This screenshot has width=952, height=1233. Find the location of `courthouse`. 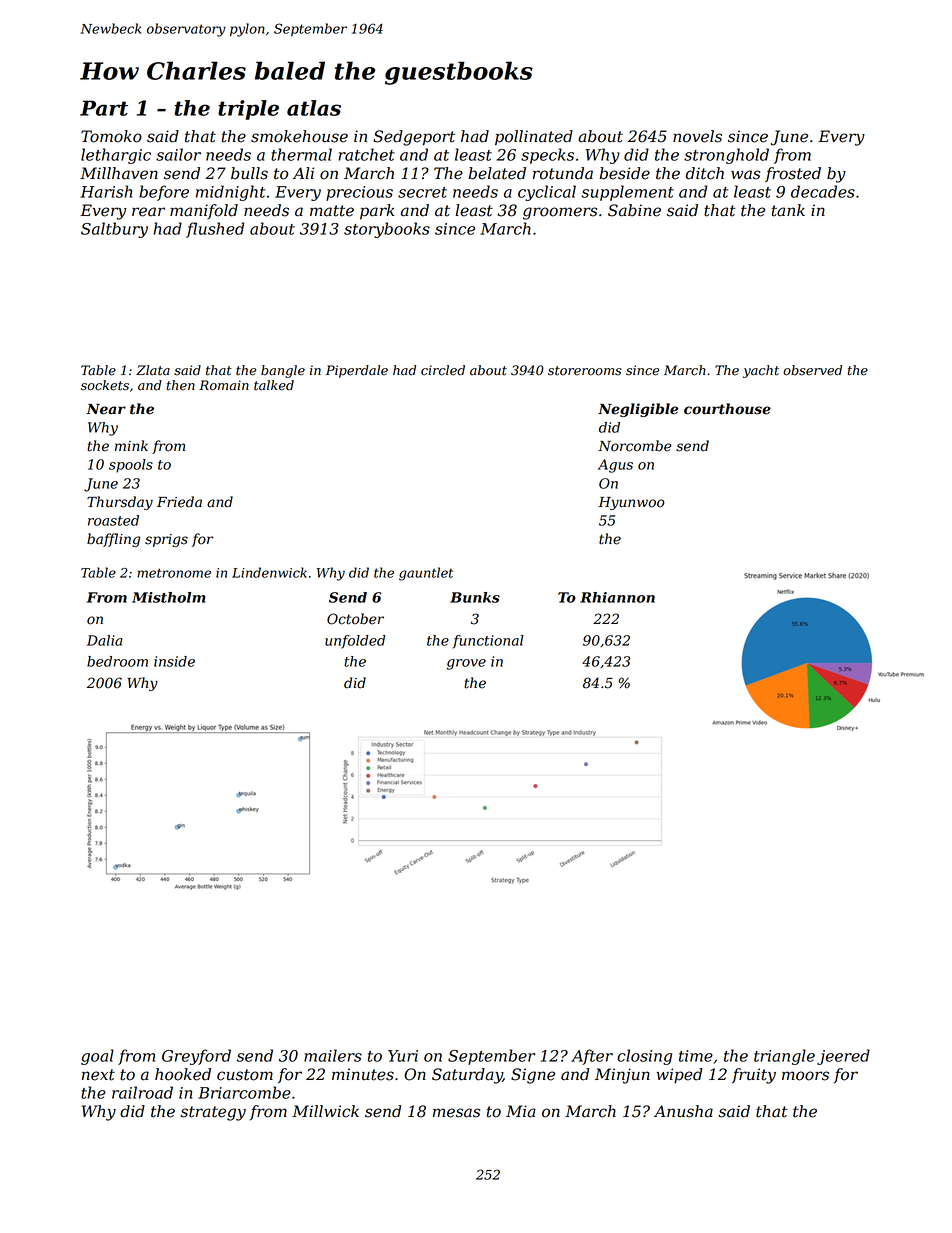

courthouse is located at coordinates (727, 409).
